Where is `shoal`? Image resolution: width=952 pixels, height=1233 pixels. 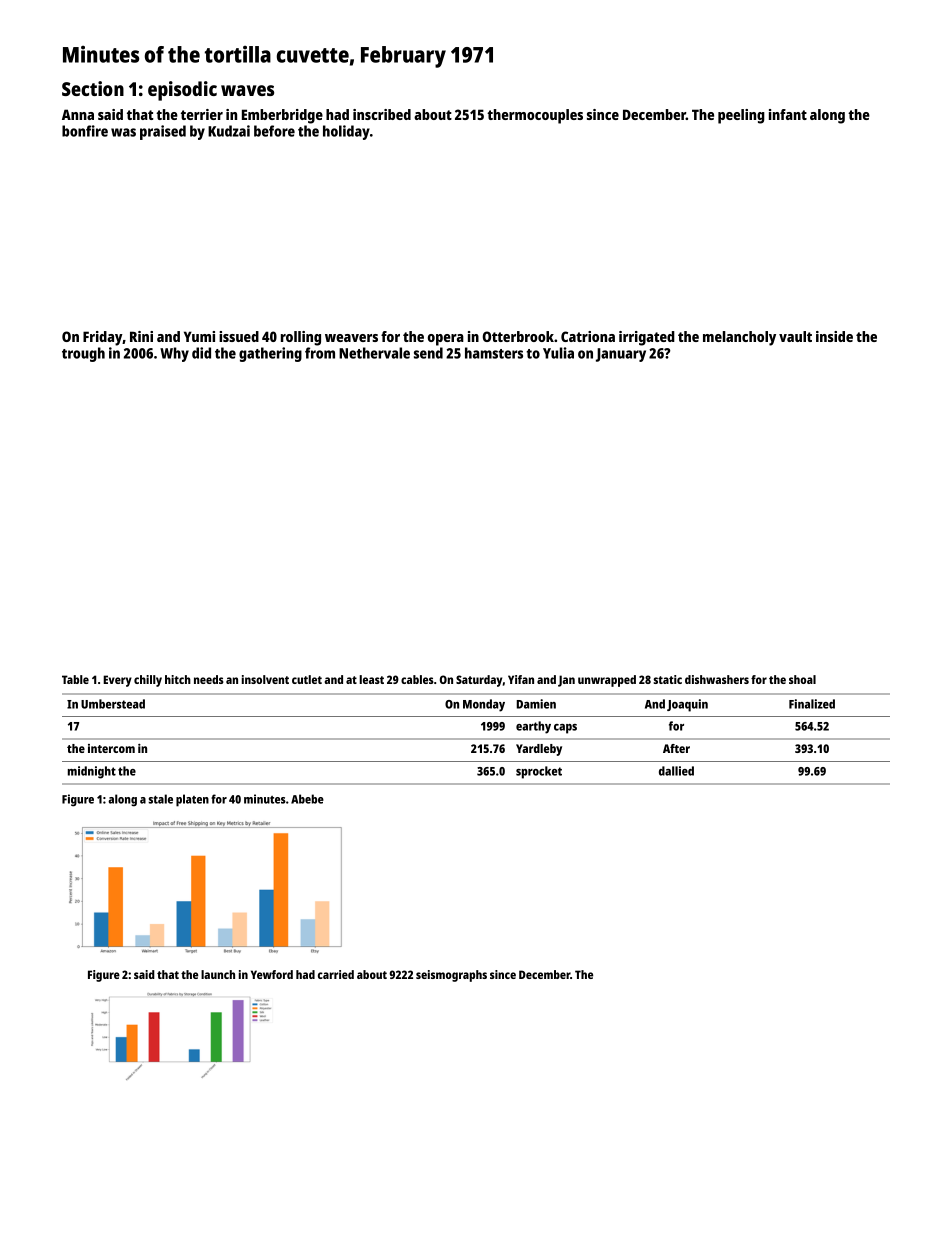 shoal is located at coordinates (802, 679).
